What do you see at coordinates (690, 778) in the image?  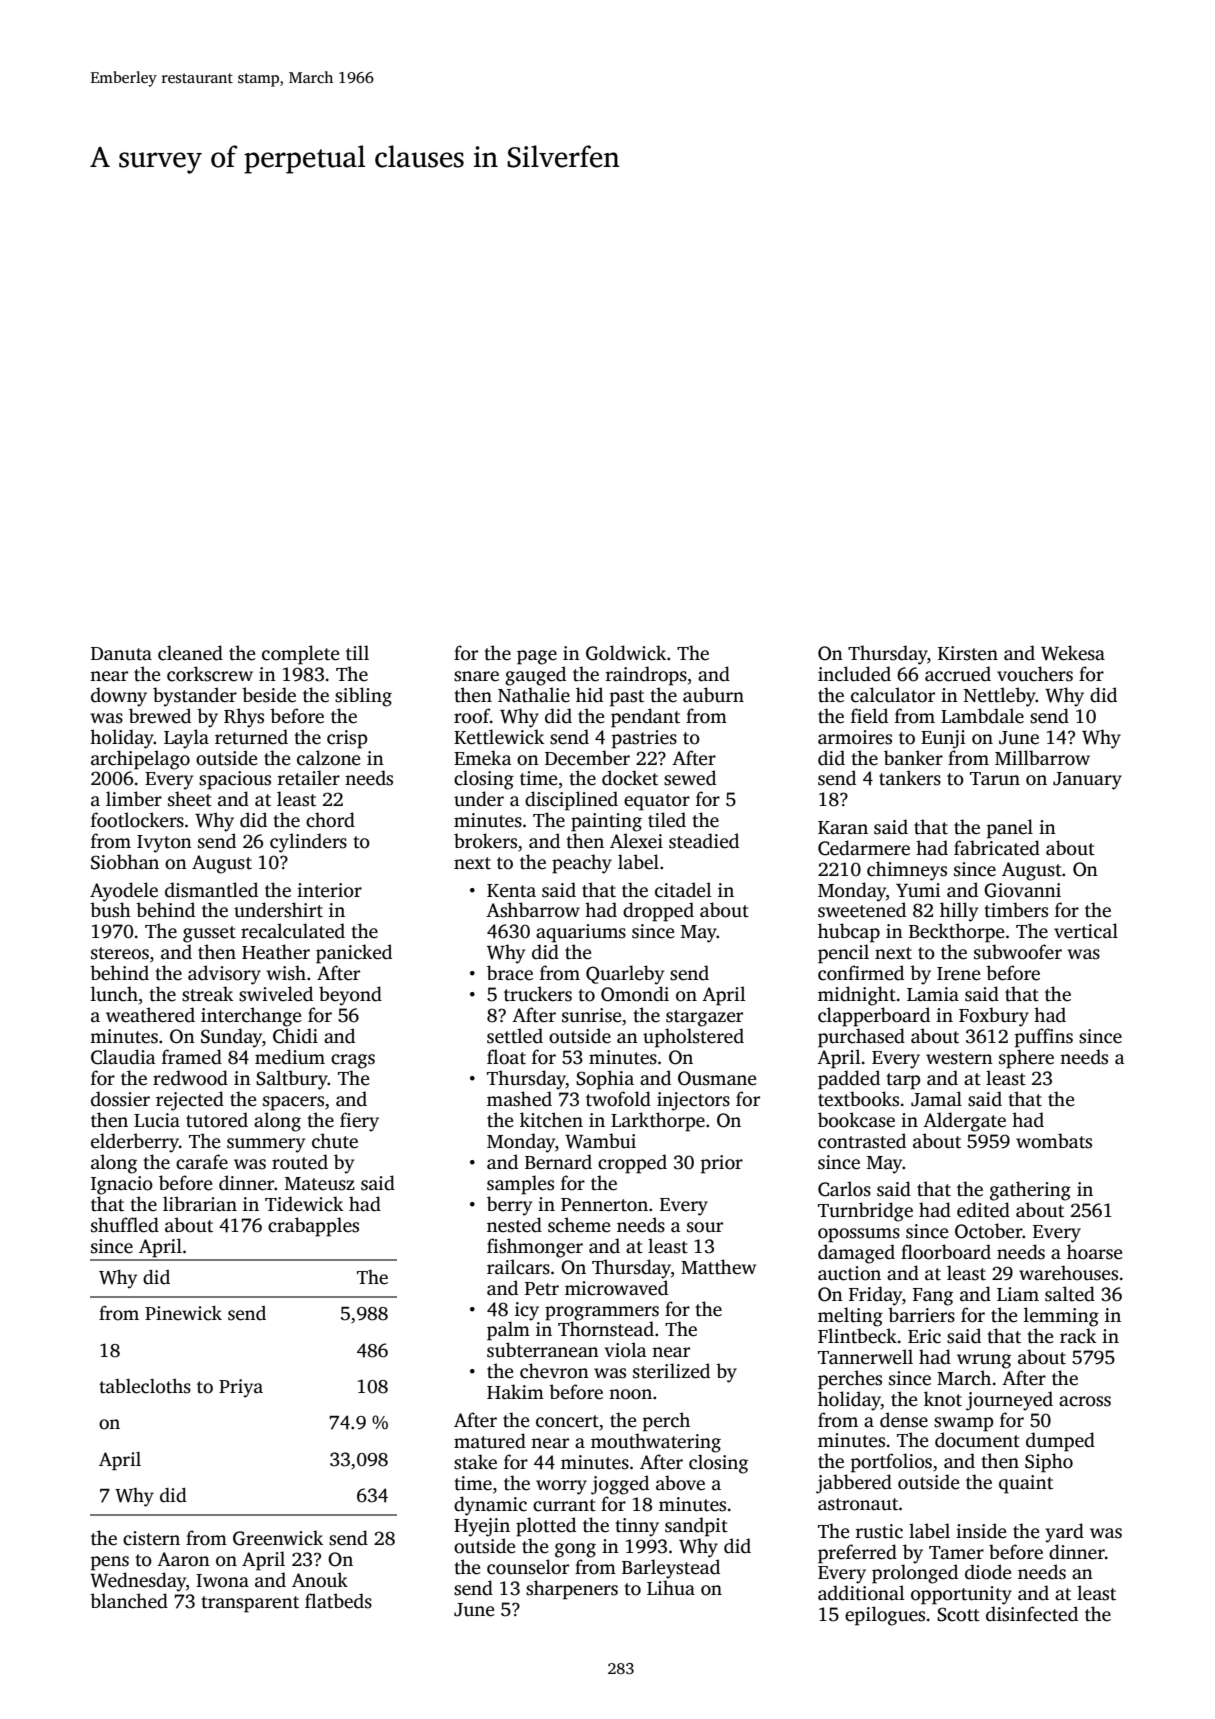 I see `sewed` at bounding box center [690, 778].
